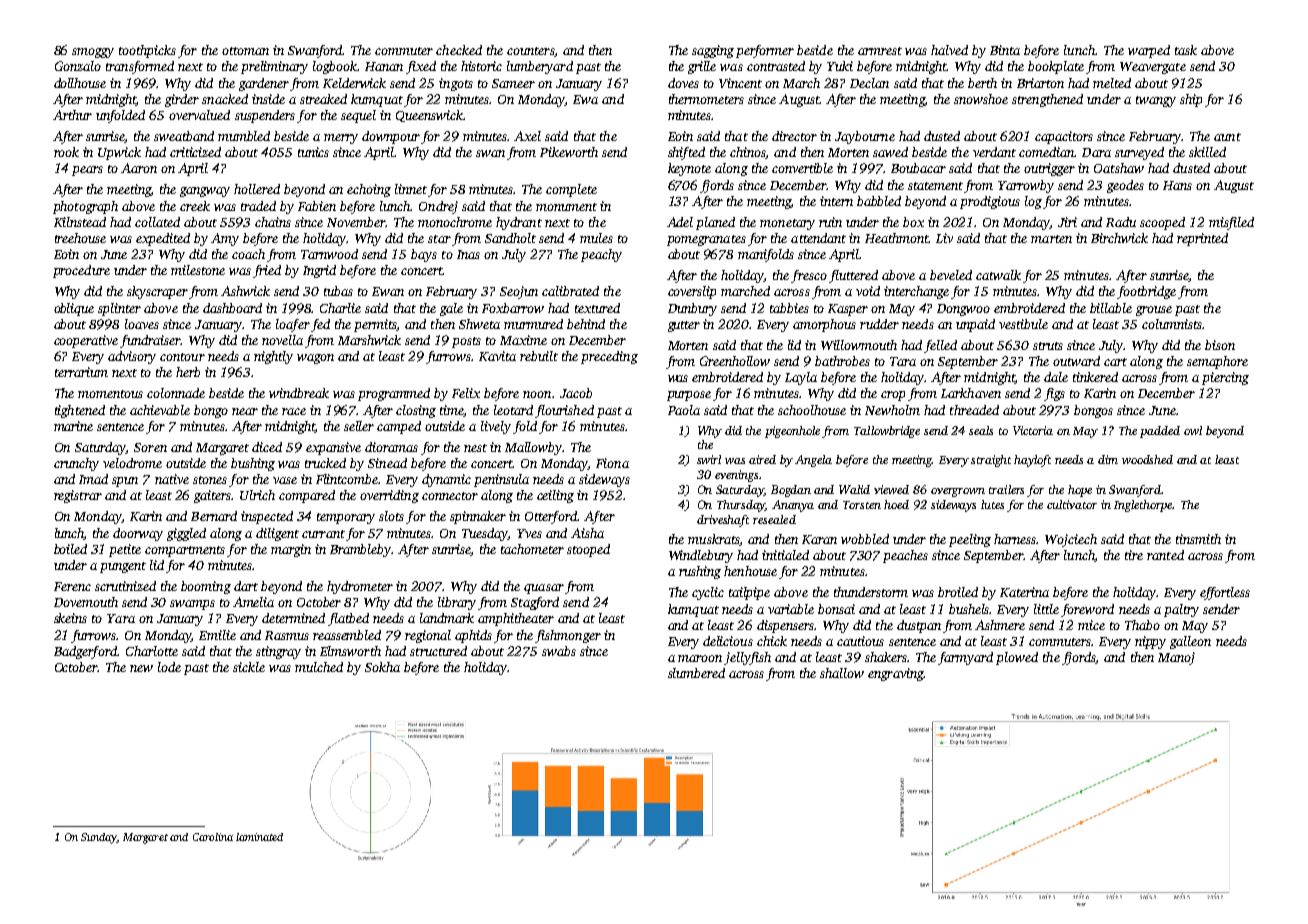 The width and height of the image is (1308, 924). I want to click on sagging, so click(713, 51).
